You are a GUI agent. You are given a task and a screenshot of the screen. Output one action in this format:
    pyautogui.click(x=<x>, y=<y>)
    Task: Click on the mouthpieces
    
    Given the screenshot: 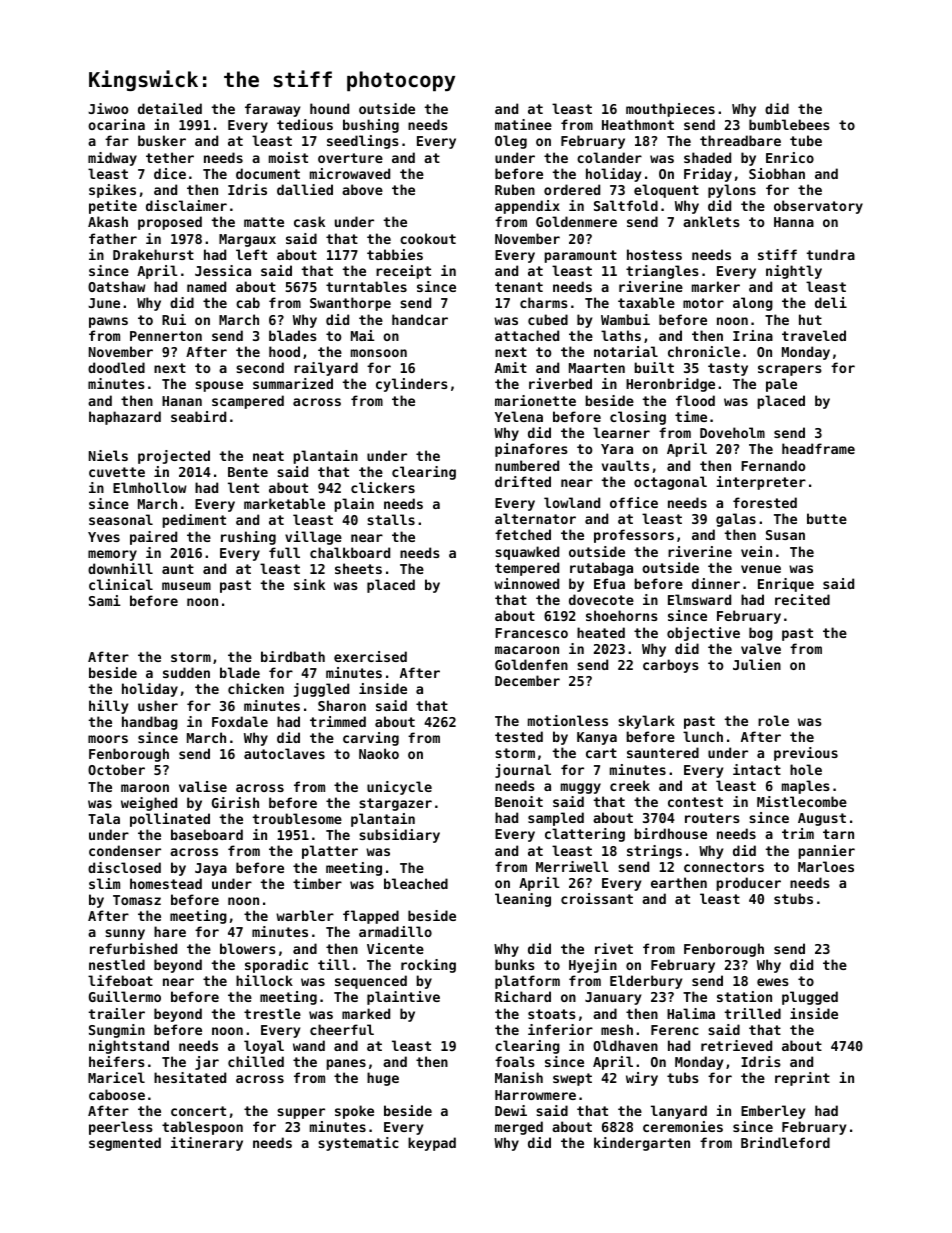 What is the action you would take?
    pyautogui.click(x=670, y=110)
